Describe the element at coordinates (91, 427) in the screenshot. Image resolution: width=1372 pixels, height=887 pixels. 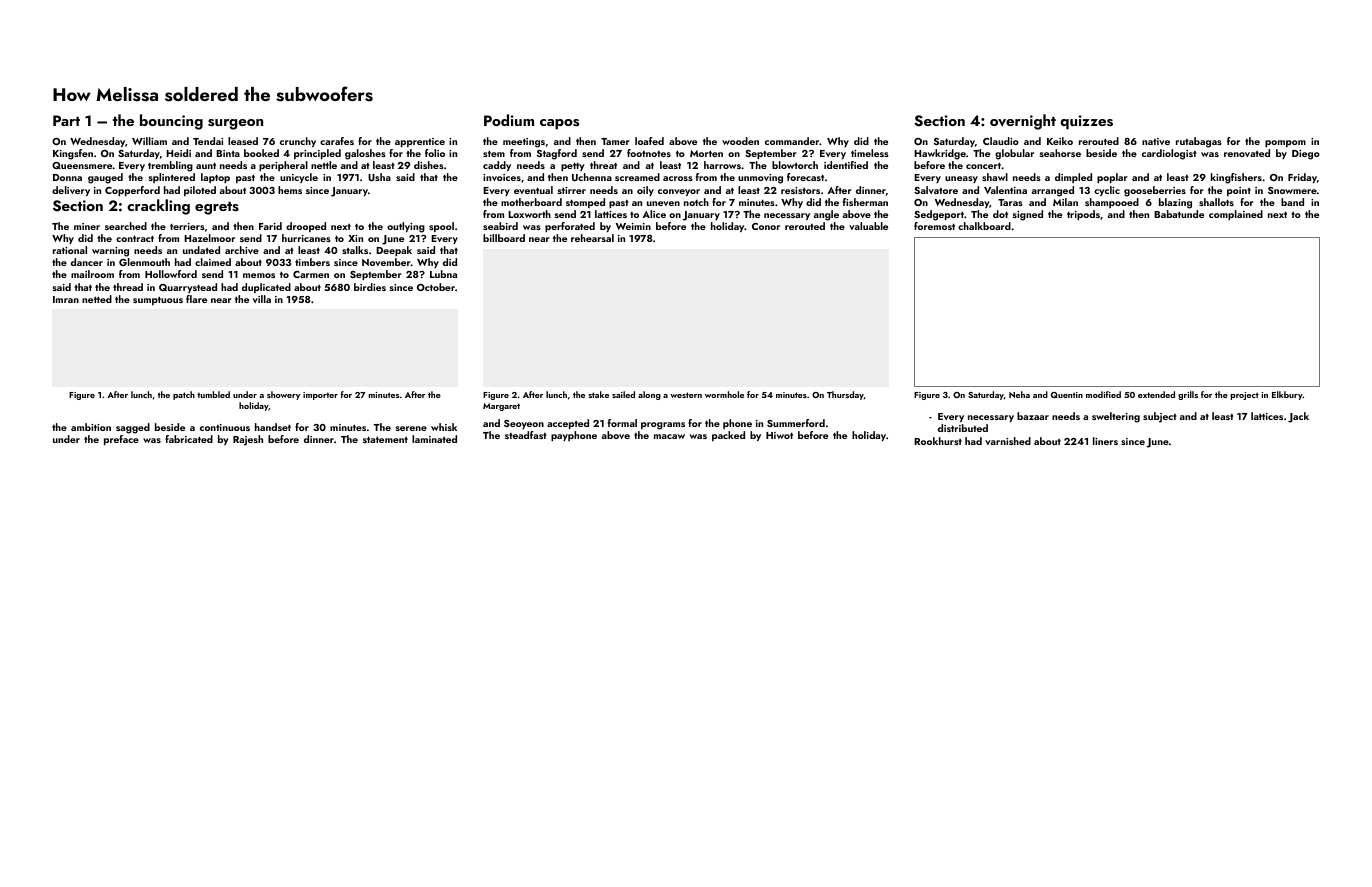
I see `ambition` at that location.
